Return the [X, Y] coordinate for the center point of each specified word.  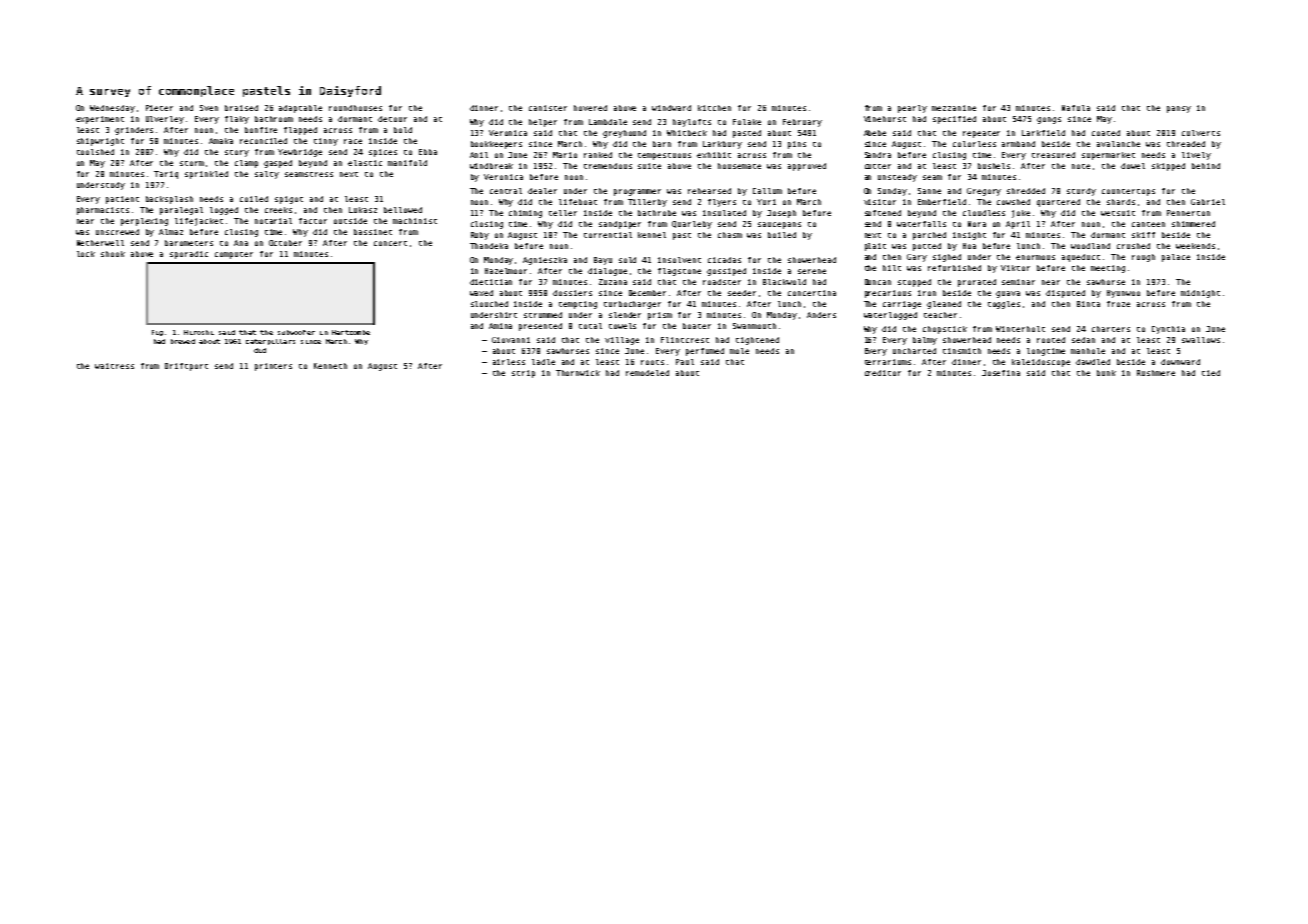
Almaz [171, 232]
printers [273, 367]
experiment [100, 120]
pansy [1179, 109]
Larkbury [722, 145]
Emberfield [942, 202]
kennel [652, 235]
